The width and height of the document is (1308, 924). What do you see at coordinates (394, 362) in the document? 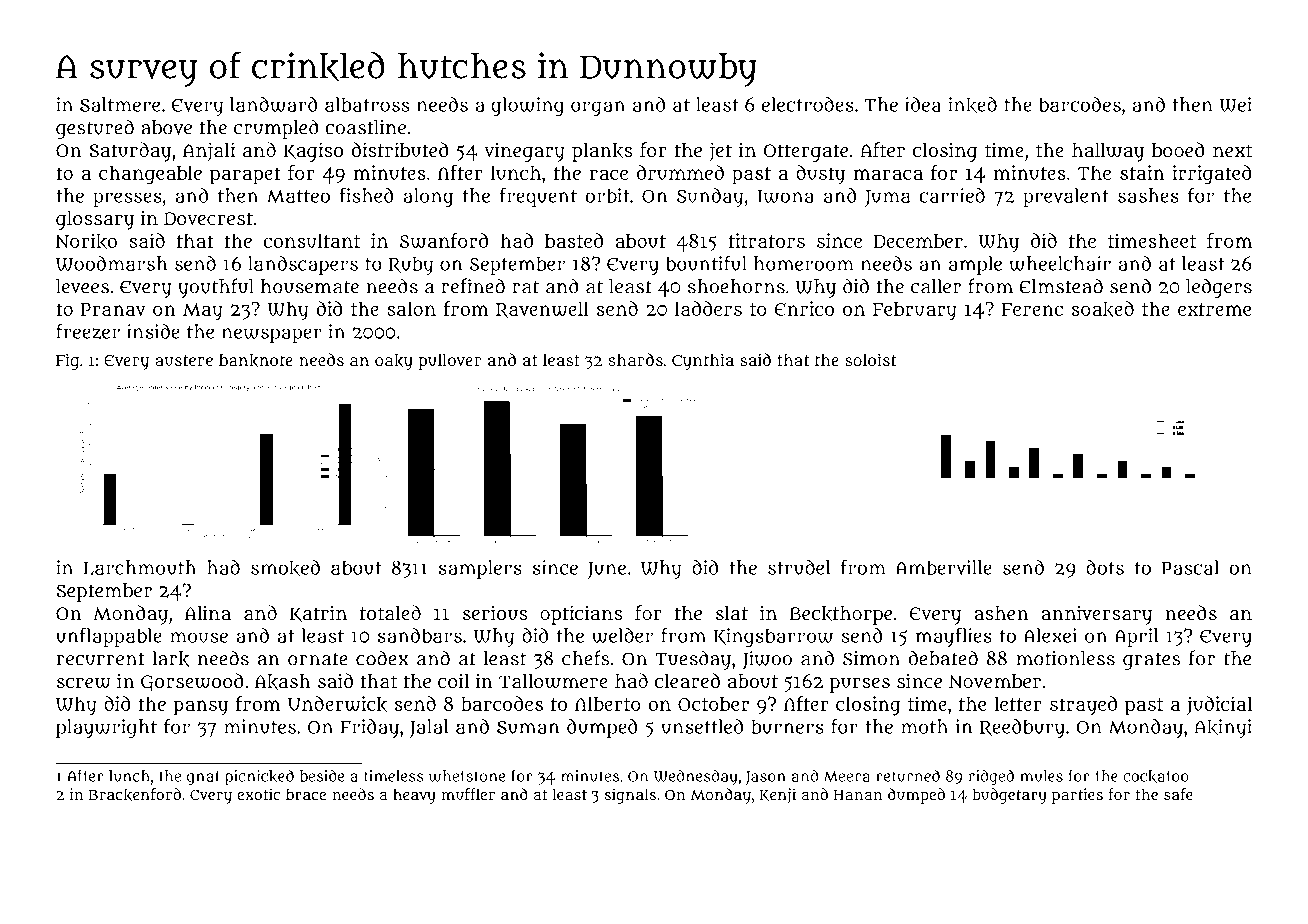
I see `oaky` at bounding box center [394, 362].
